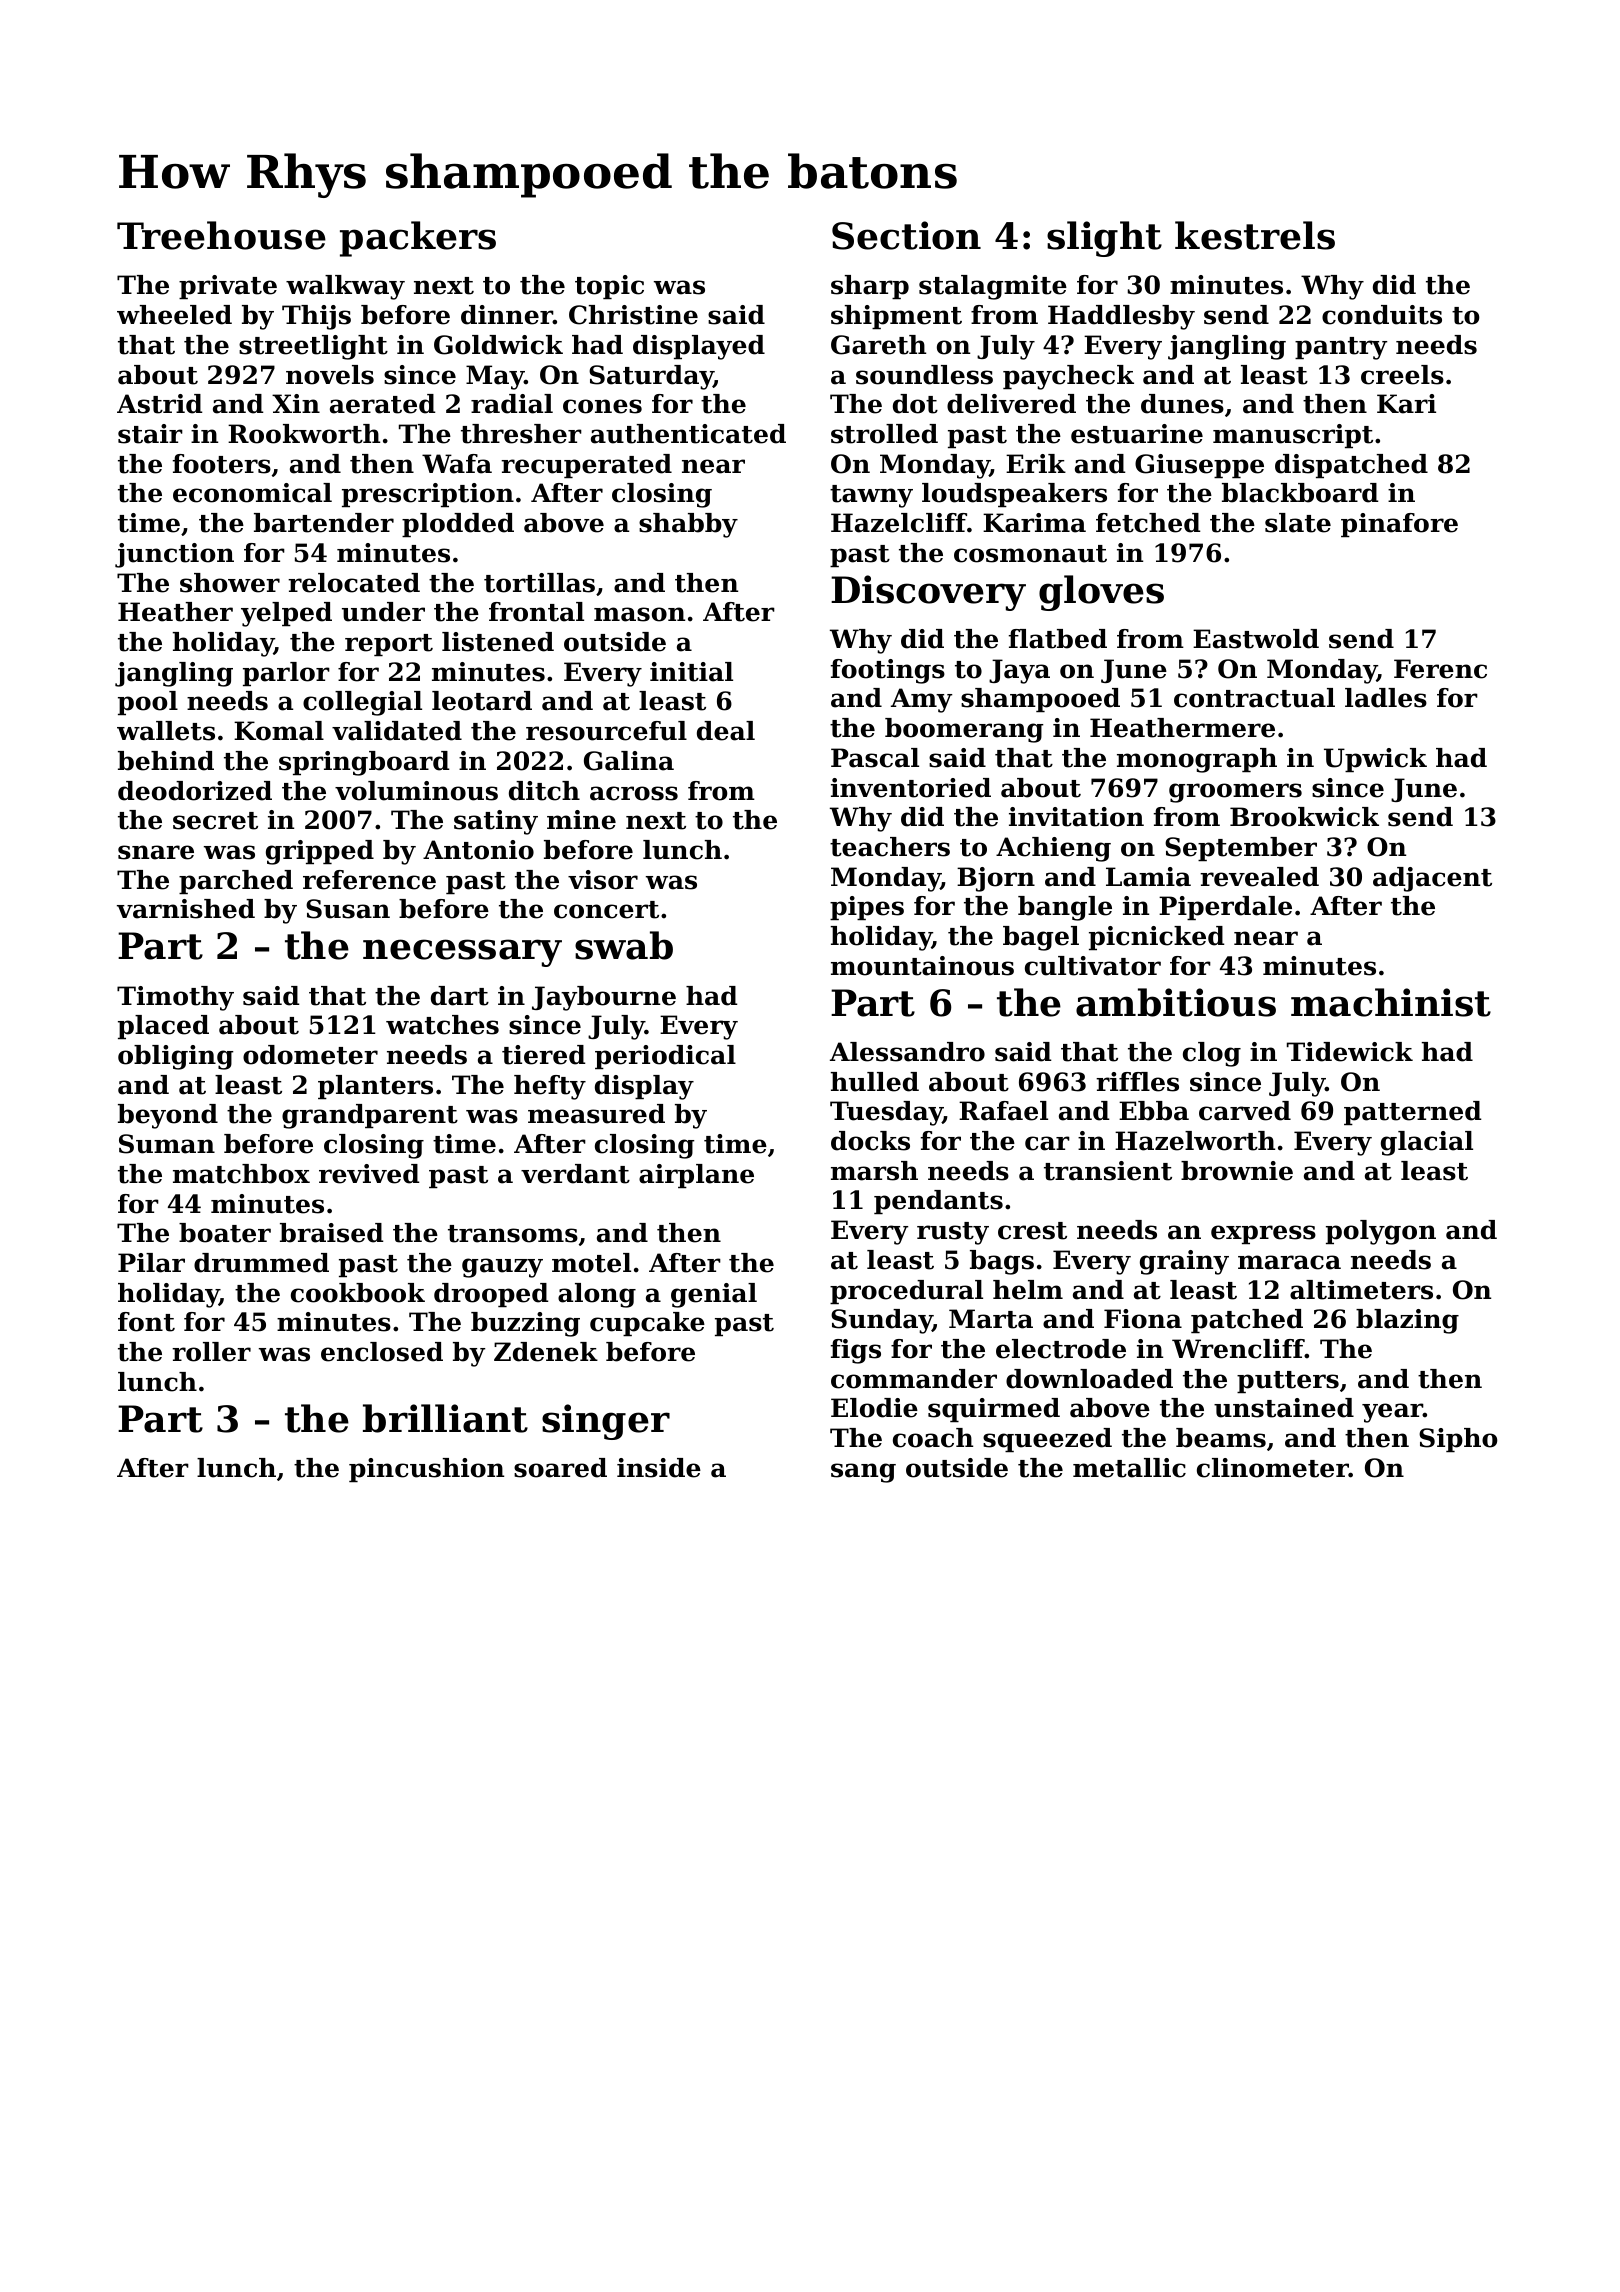 The width and height of the screenshot is (1620, 2292). What do you see at coordinates (1255, 235) in the screenshot?
I see `kestrels` at bounding box center [1255, 235].
